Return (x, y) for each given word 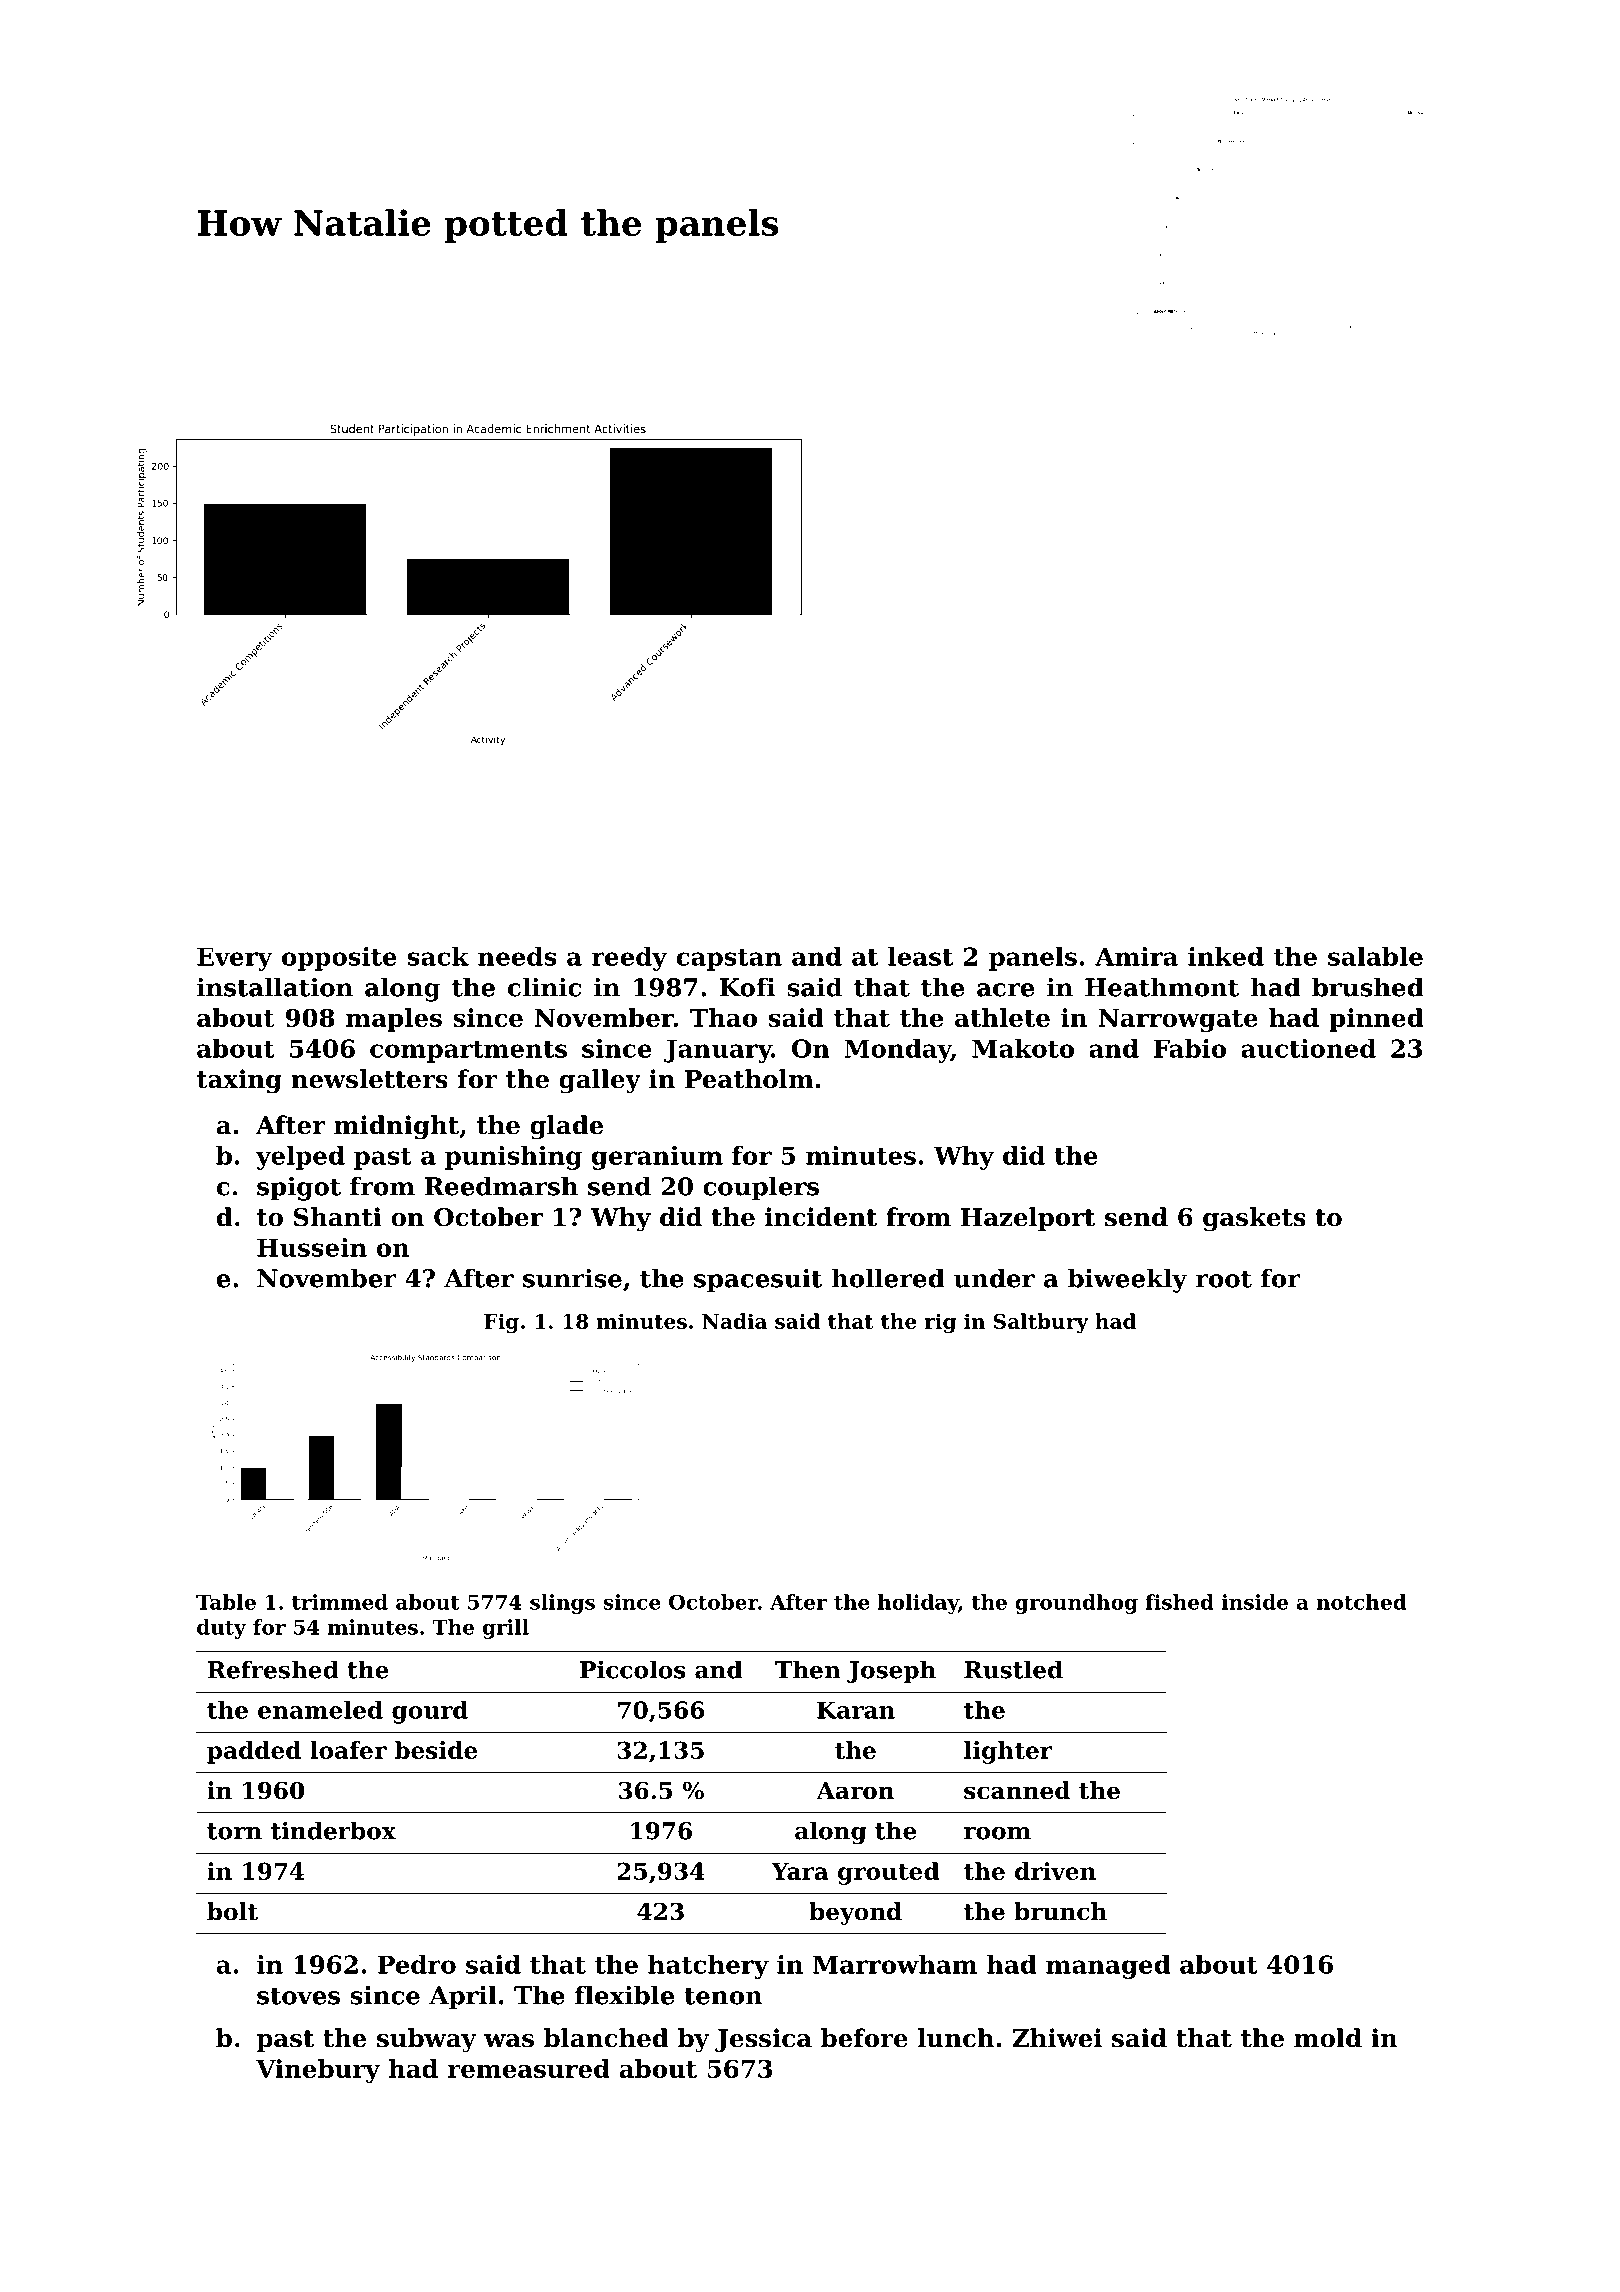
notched (1361, 1602)
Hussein (312, 1247)
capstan (729, 960)
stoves (298, 1996)
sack (438, 956)
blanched (606, 2038)
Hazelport (1028, 1219)
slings (562, 1604)
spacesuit (758, 1280)
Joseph (891, 1671)
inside (1254, 1602)
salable (1375, 956)
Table (226, 1602)
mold (1328, 2038)
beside (436, 1750)
